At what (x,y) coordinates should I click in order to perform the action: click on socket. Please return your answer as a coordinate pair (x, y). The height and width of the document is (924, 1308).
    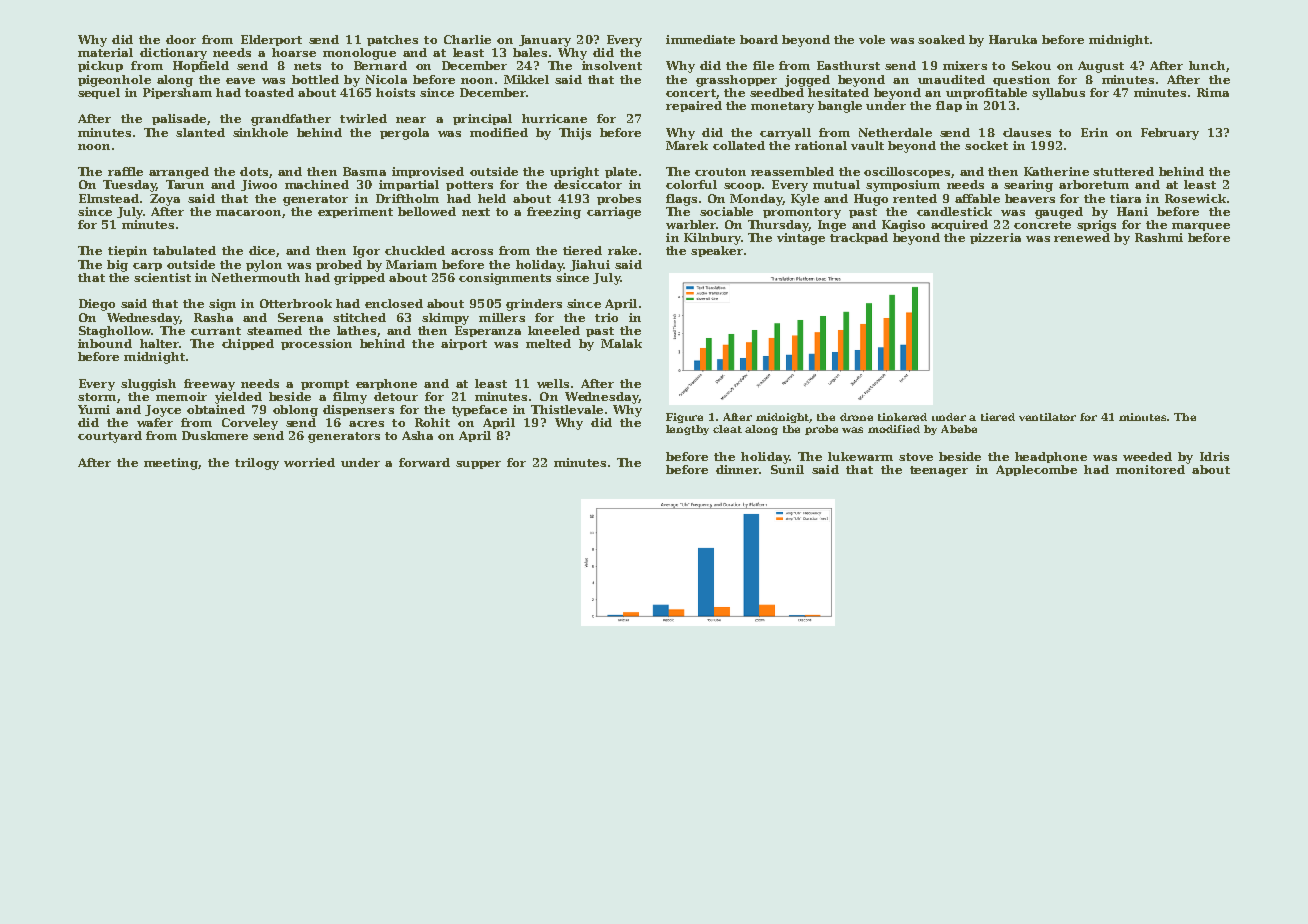
    Looking at the image, I should click on (986, 145).
